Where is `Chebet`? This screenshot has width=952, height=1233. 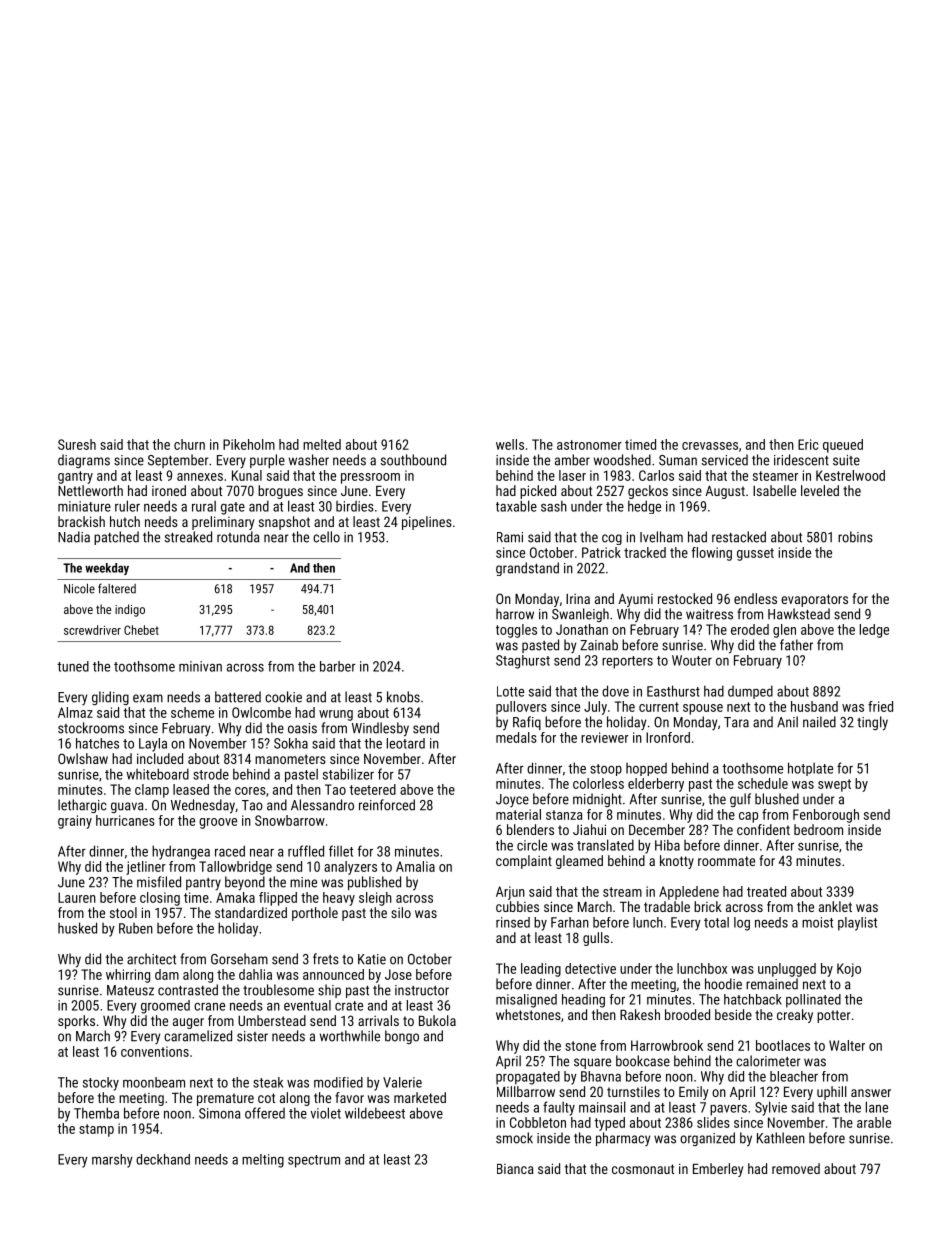
Chebet is located at coordinates (141, 630).
